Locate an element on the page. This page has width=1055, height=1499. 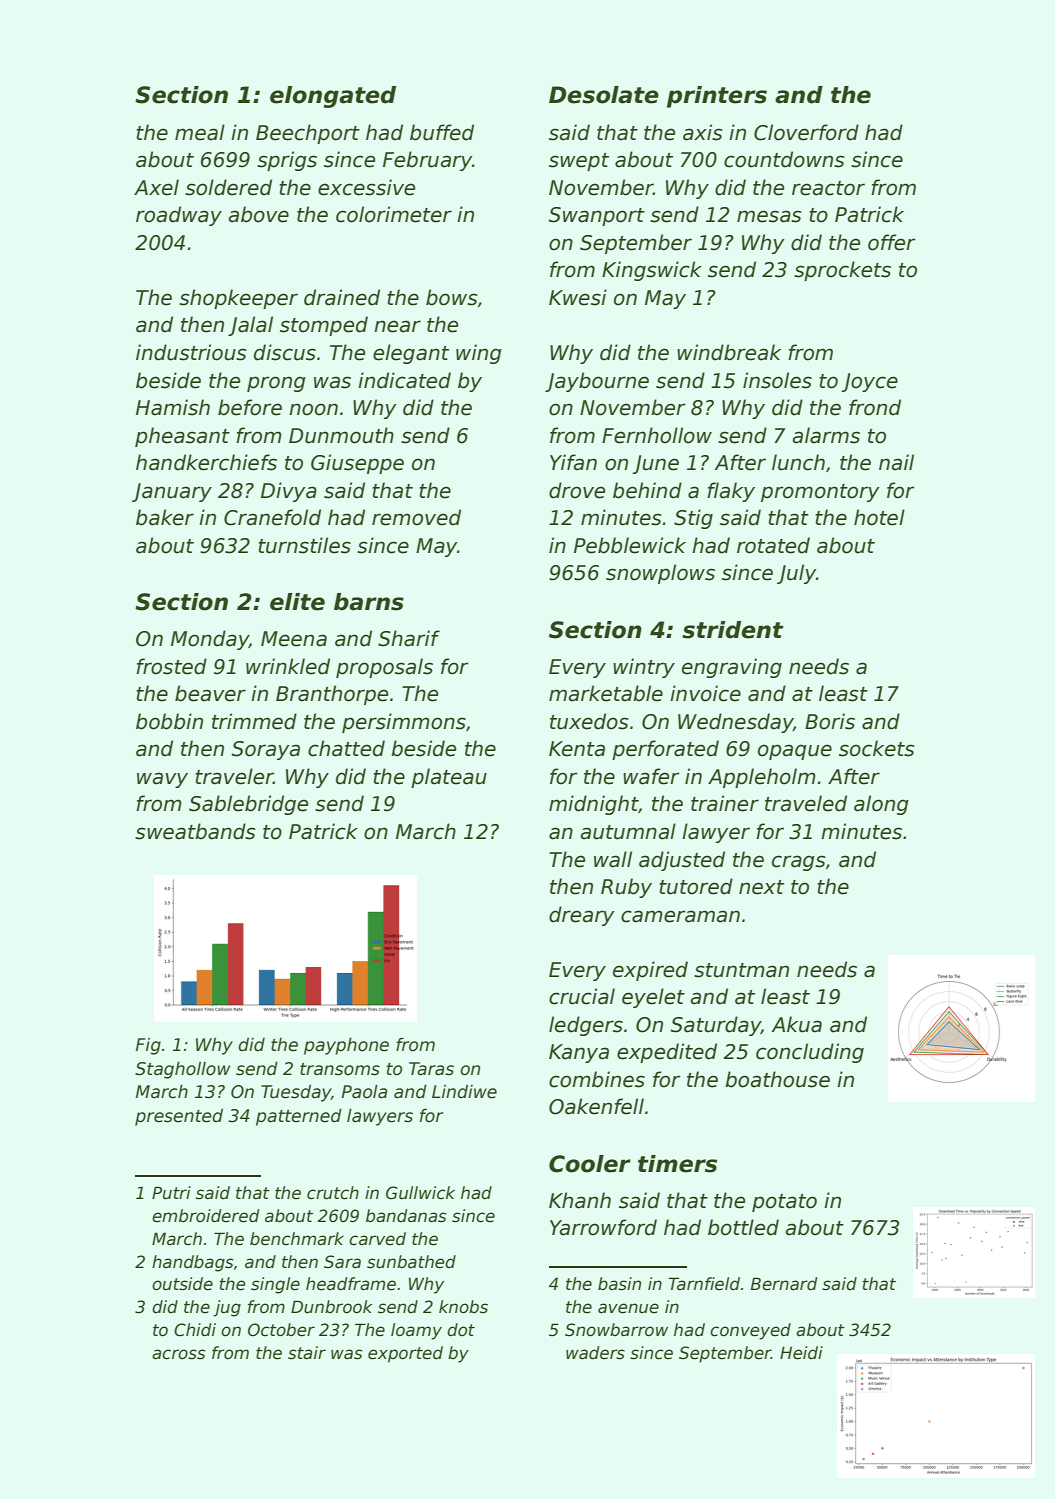
sockets is located at coordinates (877, 748).
